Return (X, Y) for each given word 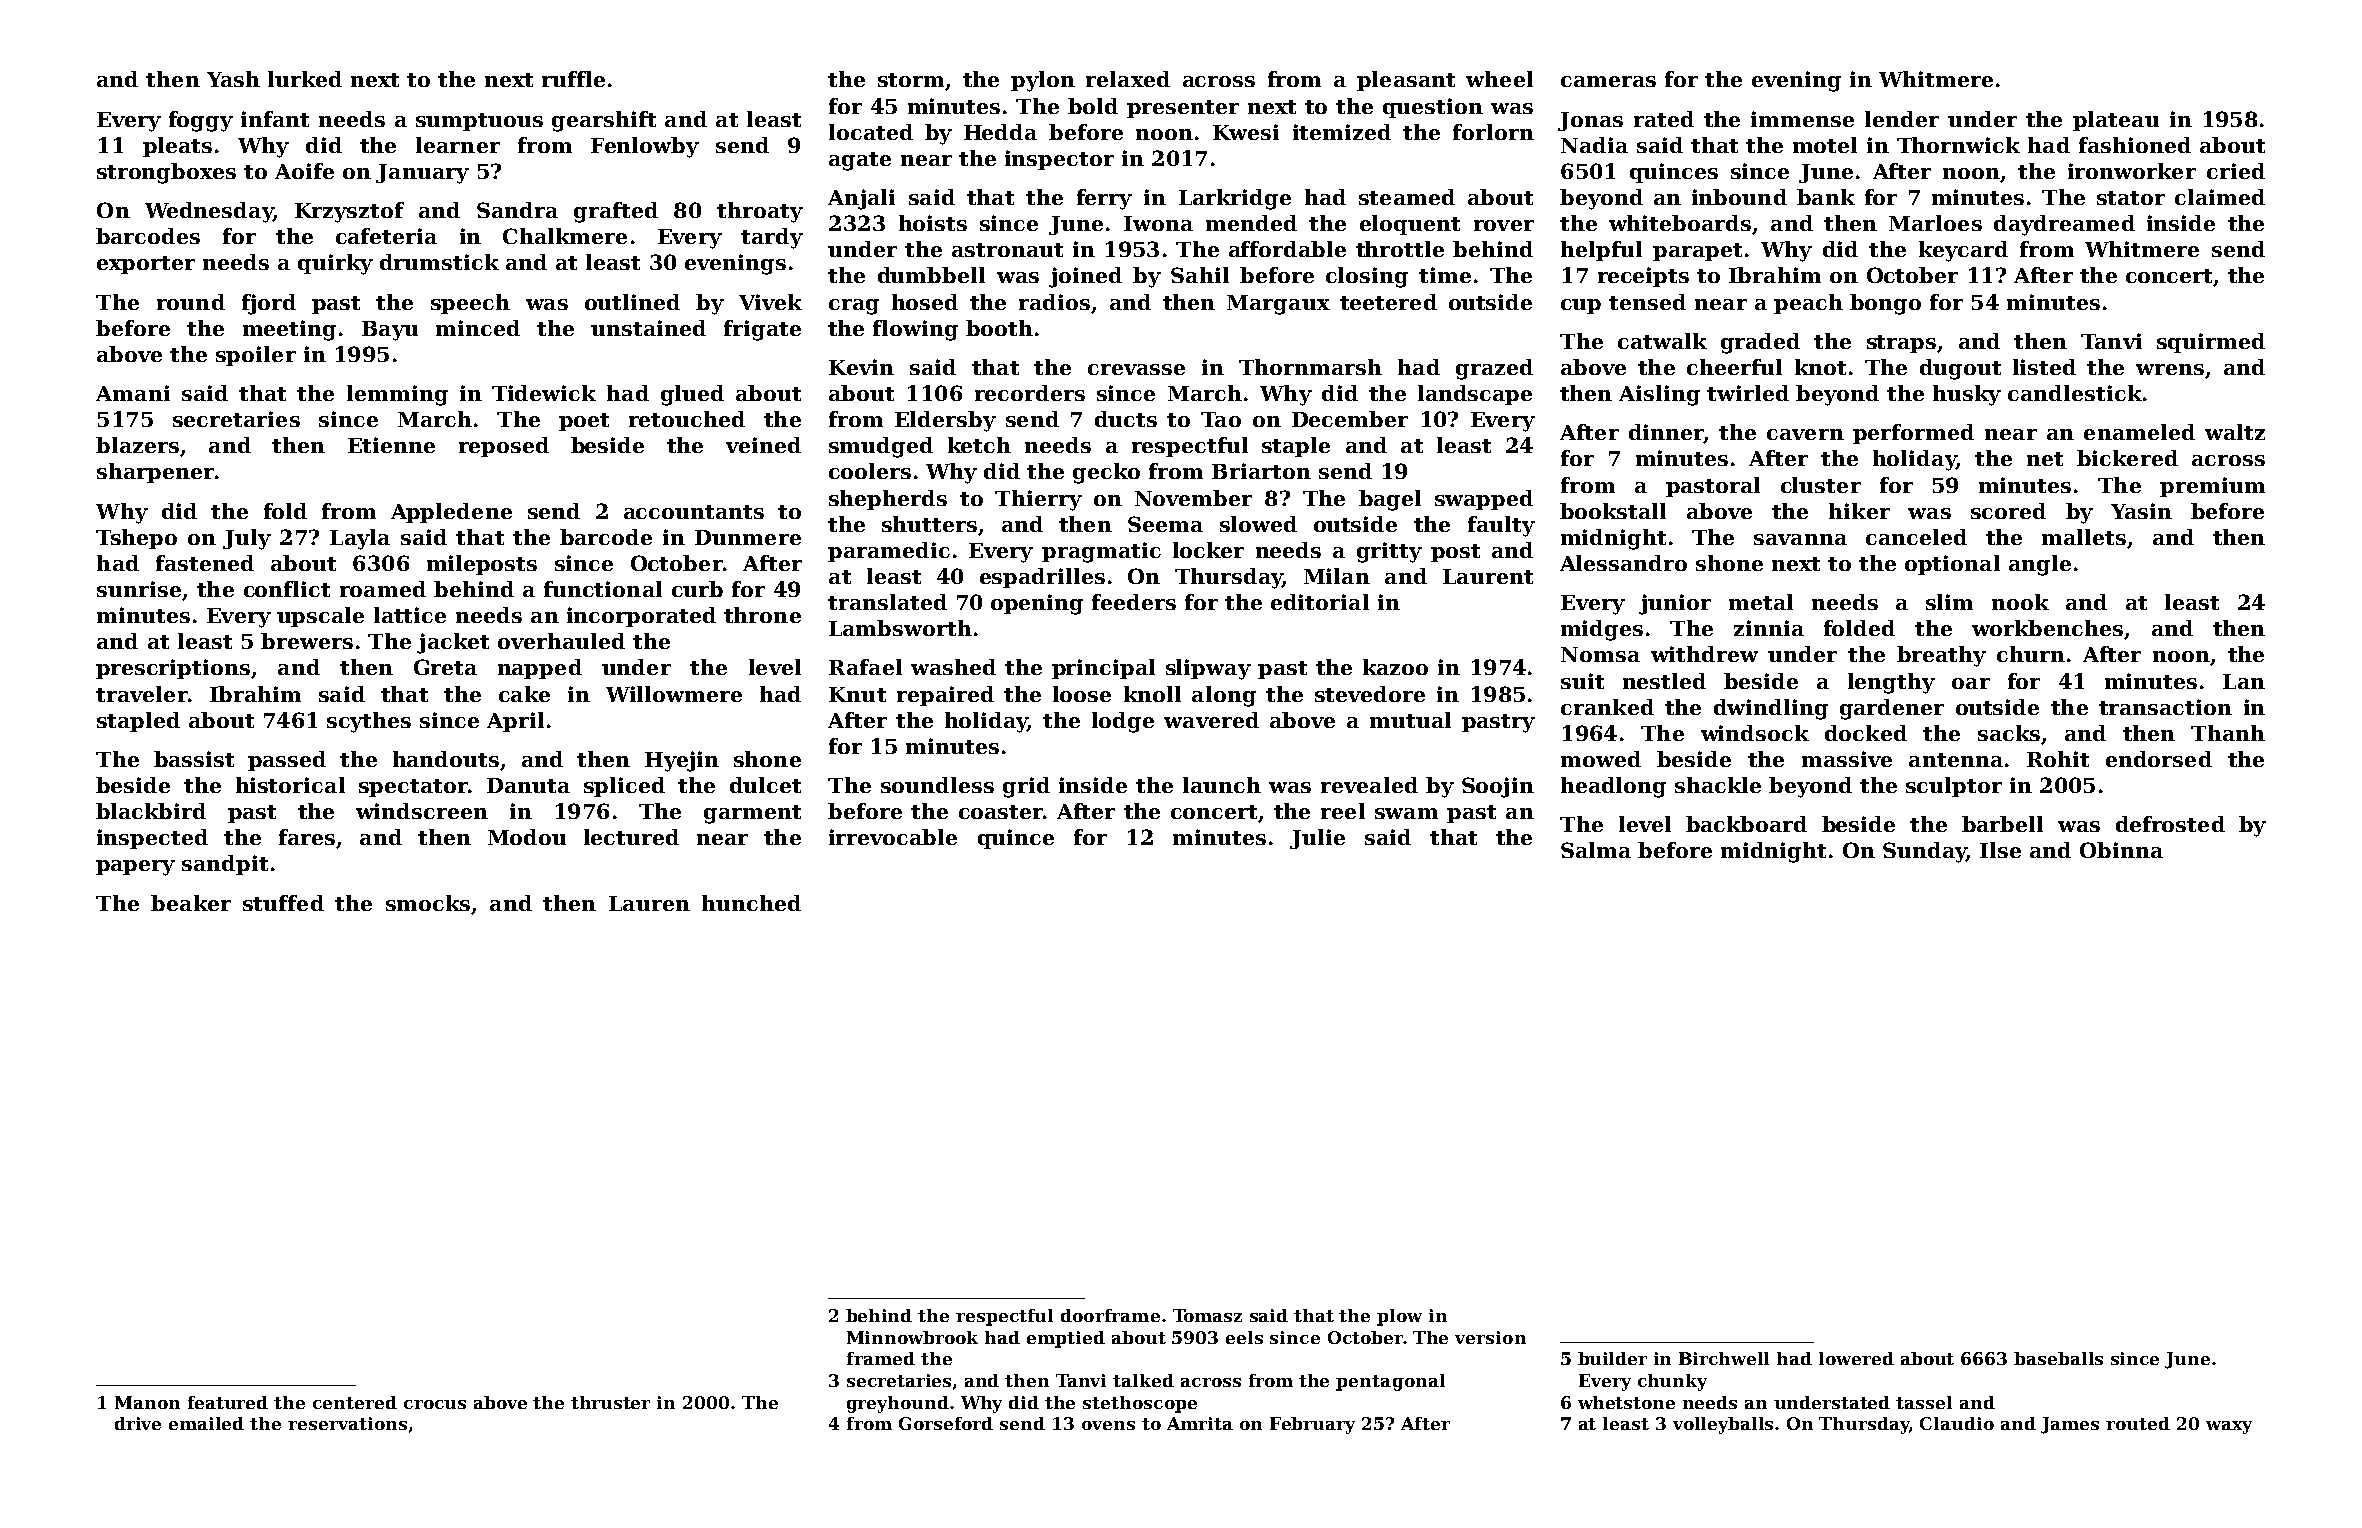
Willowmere (674, 694)
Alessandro (1623, 563)
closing (1367, 277)
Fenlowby (645, 147)
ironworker (2132, 171)
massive (1847, 759)
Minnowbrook (912, 1337)
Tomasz (1207, 1315)
